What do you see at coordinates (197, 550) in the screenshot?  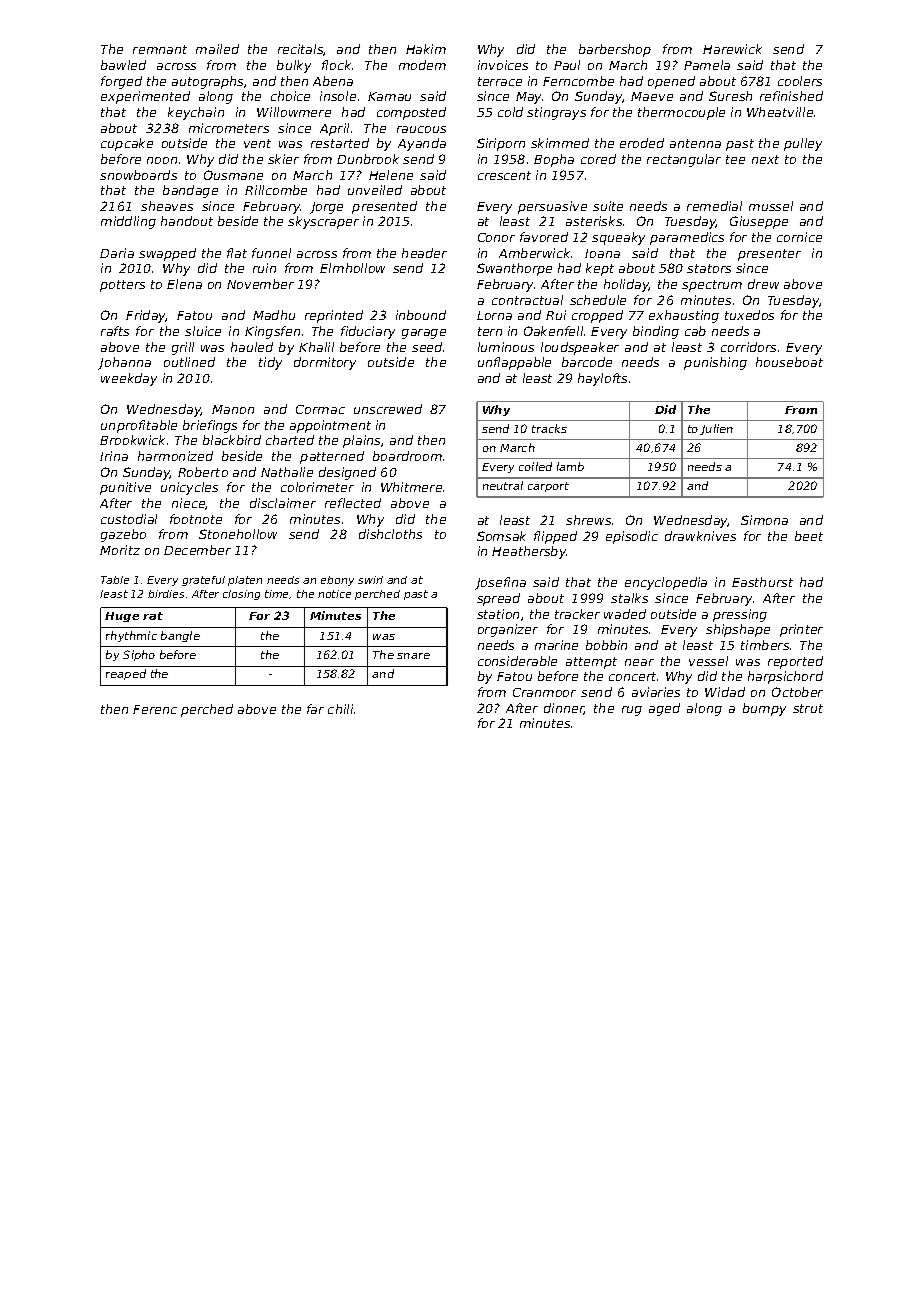 I see `December` at bounding box center [197, 550].
